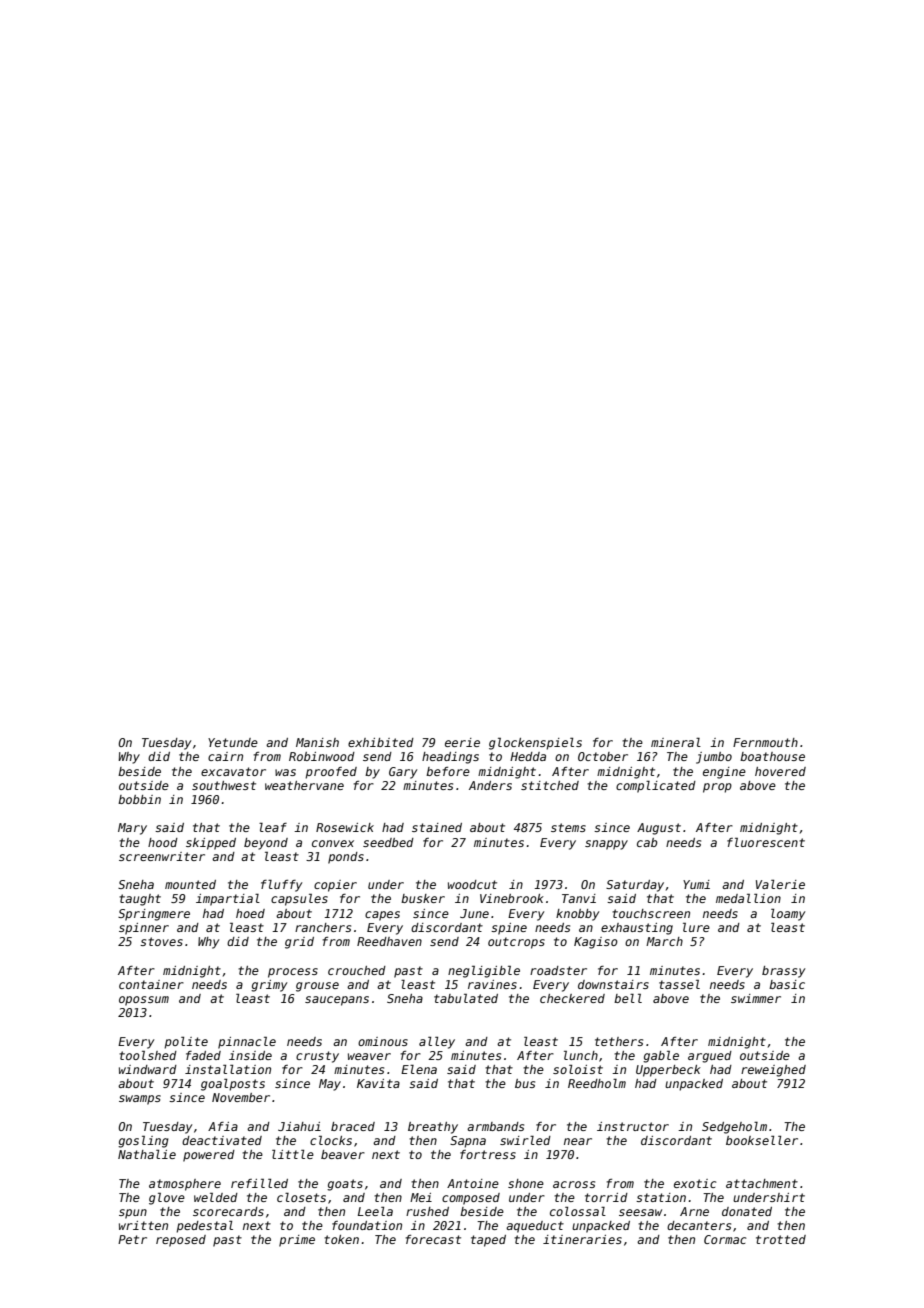  I want to click on attachment, so click(762, 1183).
